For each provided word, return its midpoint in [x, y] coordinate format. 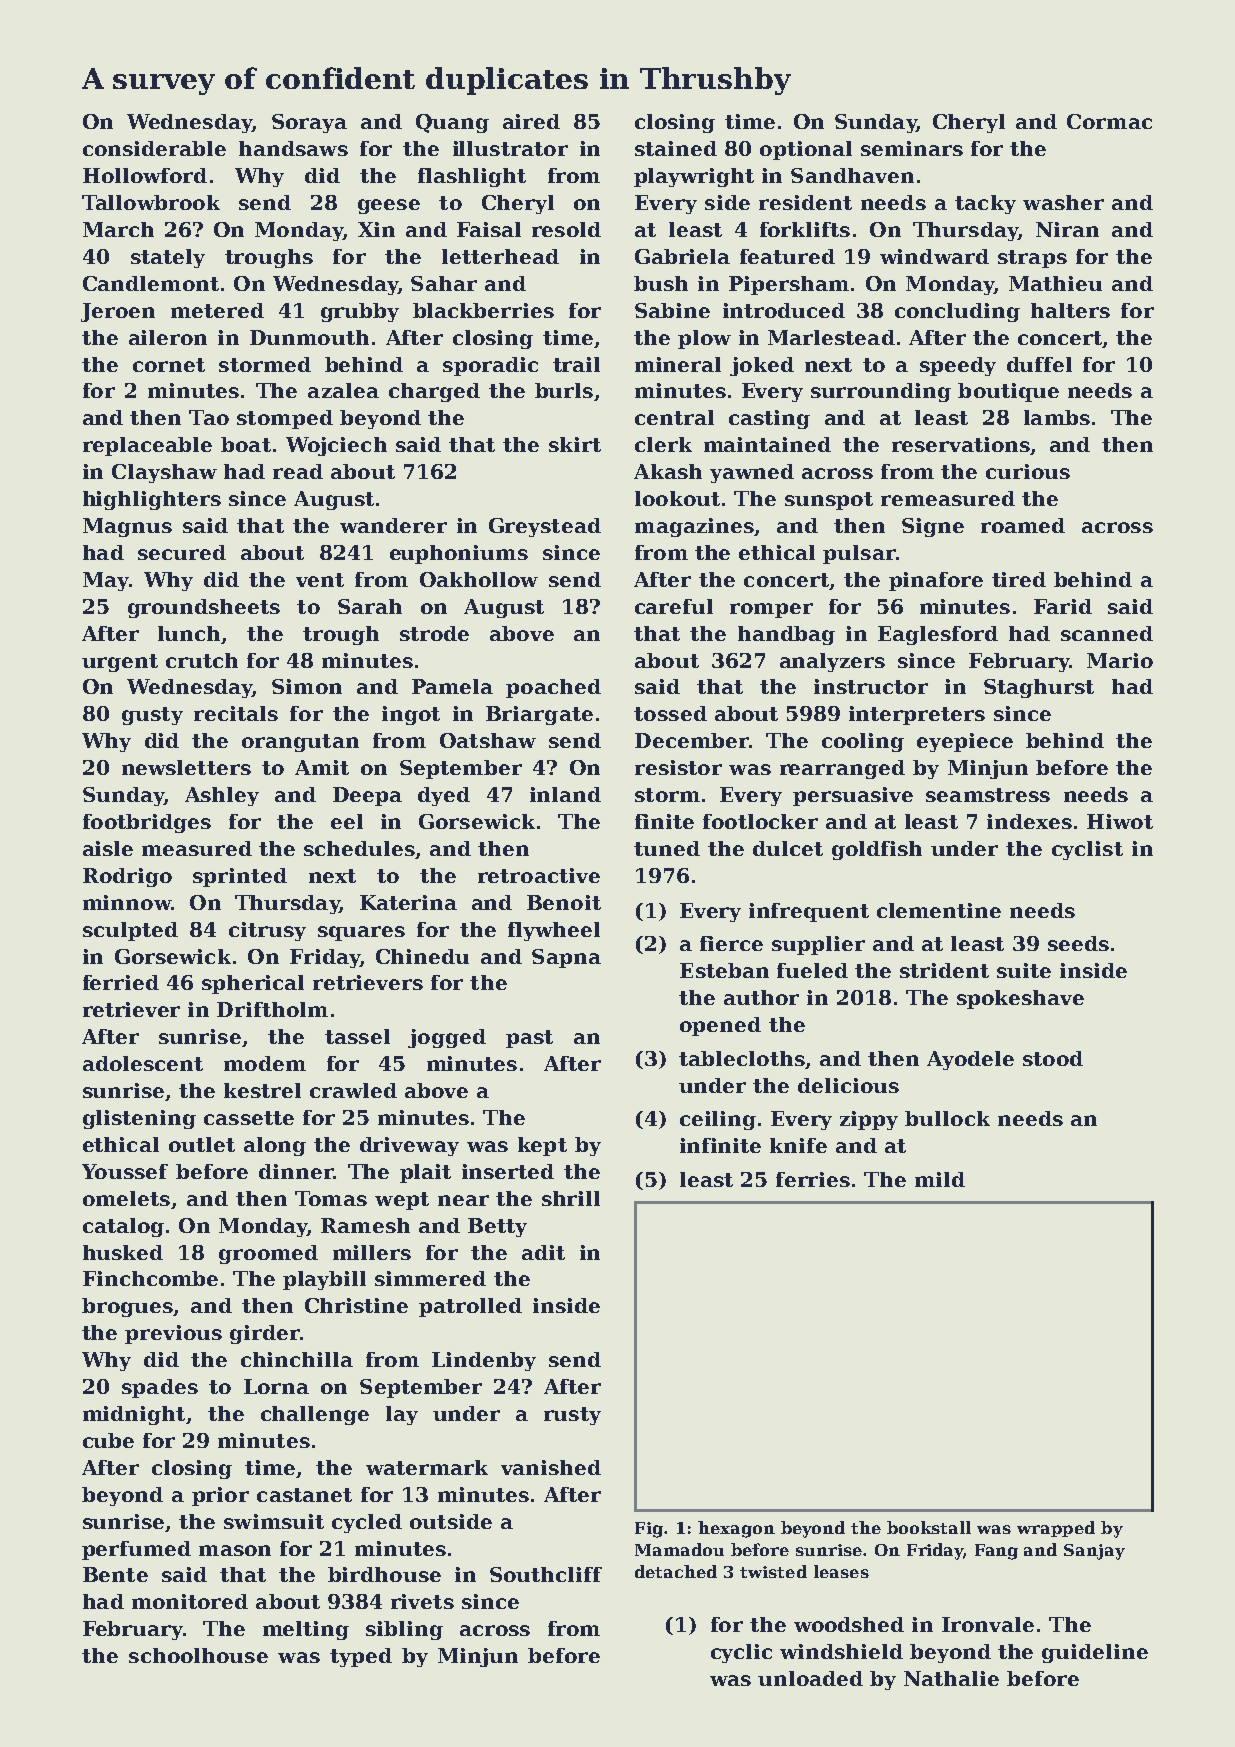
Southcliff [546, 1574]
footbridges [147, 823]
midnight [134, 1415]
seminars [912, 148]
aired [531, 121]
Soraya [309, 123]
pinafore [936, 581]
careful [674, 606]
